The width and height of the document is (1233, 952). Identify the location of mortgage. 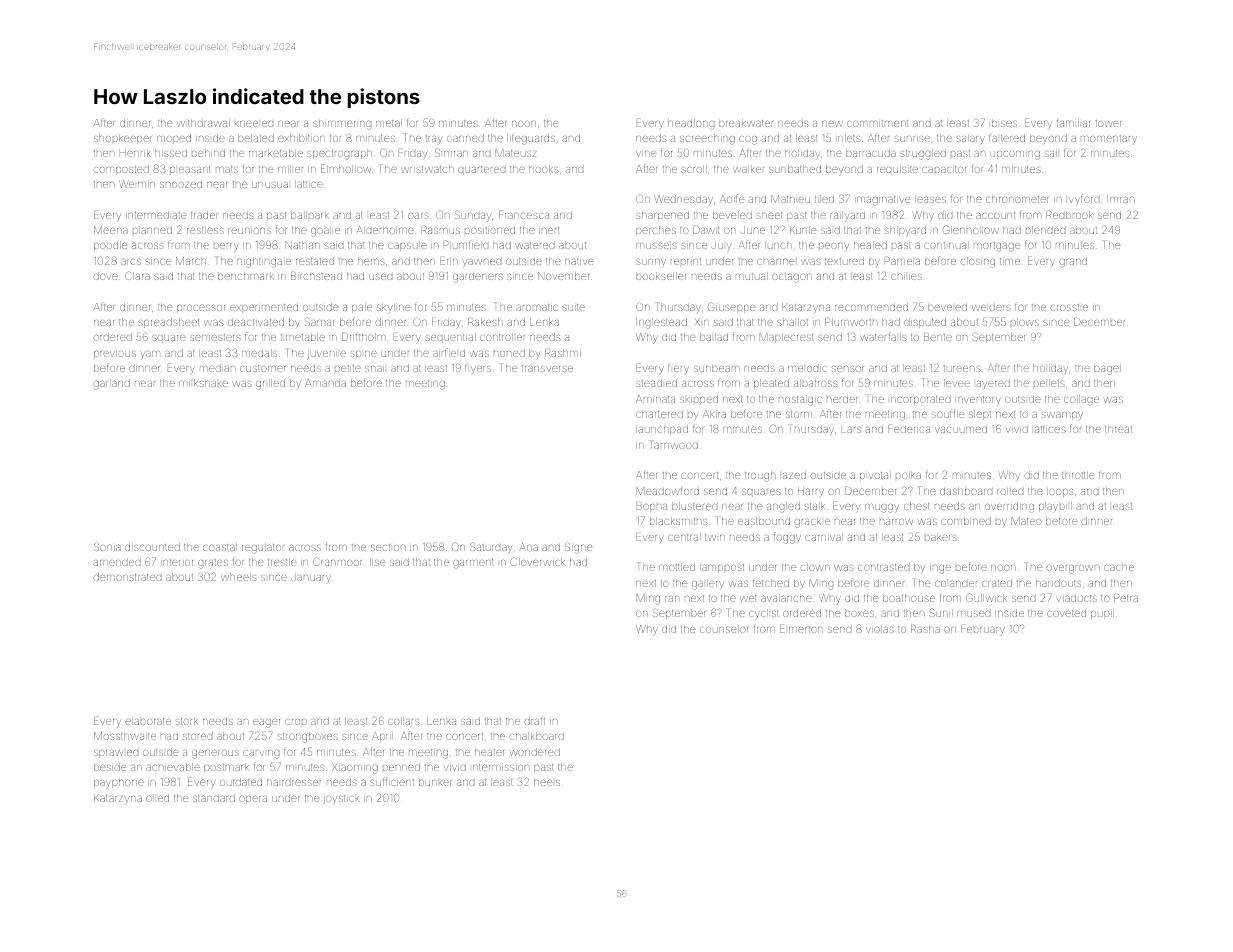
(997, 247).
